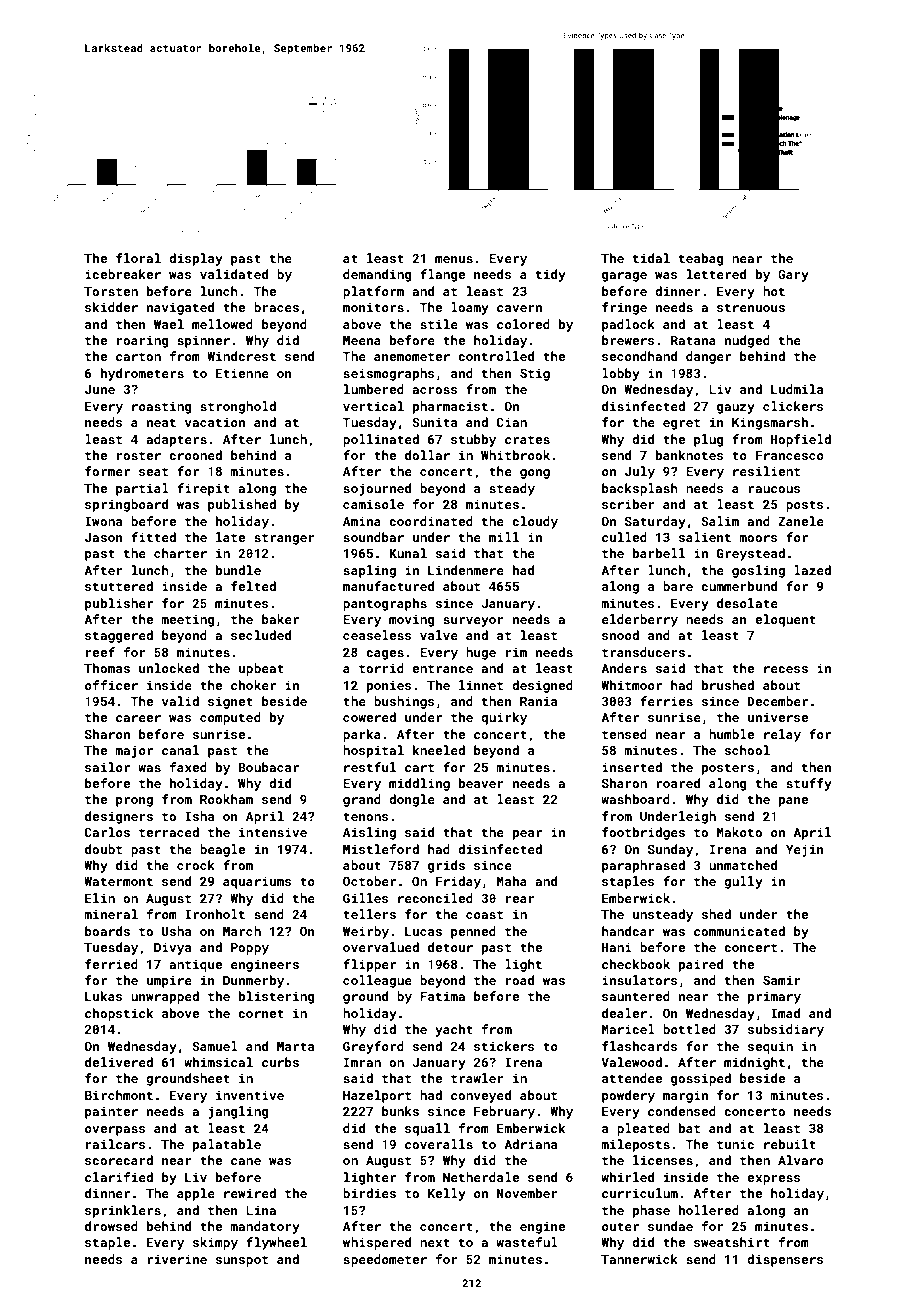 Image resolution: width=924 pixels, height=1308 pixels. Describe the element at coordinates (134, 802) in the screenshot. I see `prong` at that location.
